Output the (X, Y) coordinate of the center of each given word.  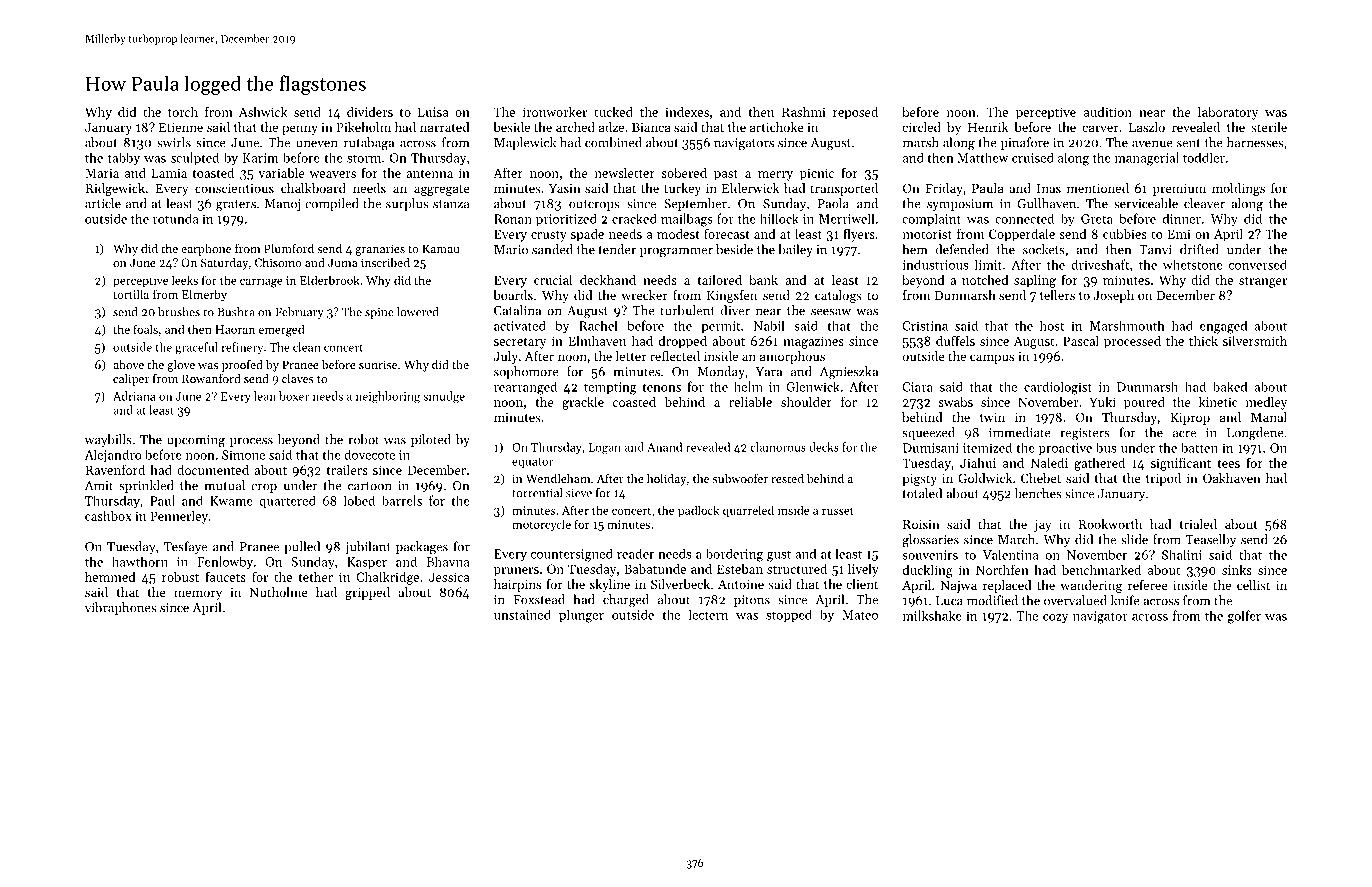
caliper (131, 380)
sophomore (526, 372)
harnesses (1255, 142)
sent (1189, 143)
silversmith (1255, 341)
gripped (367, 593)
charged (626, 601)
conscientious (234, 188)
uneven (317, 144)
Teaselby (1211, 540)
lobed (359, 500)
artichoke (777, 127)
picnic (817, 174)
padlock (698, 511)
